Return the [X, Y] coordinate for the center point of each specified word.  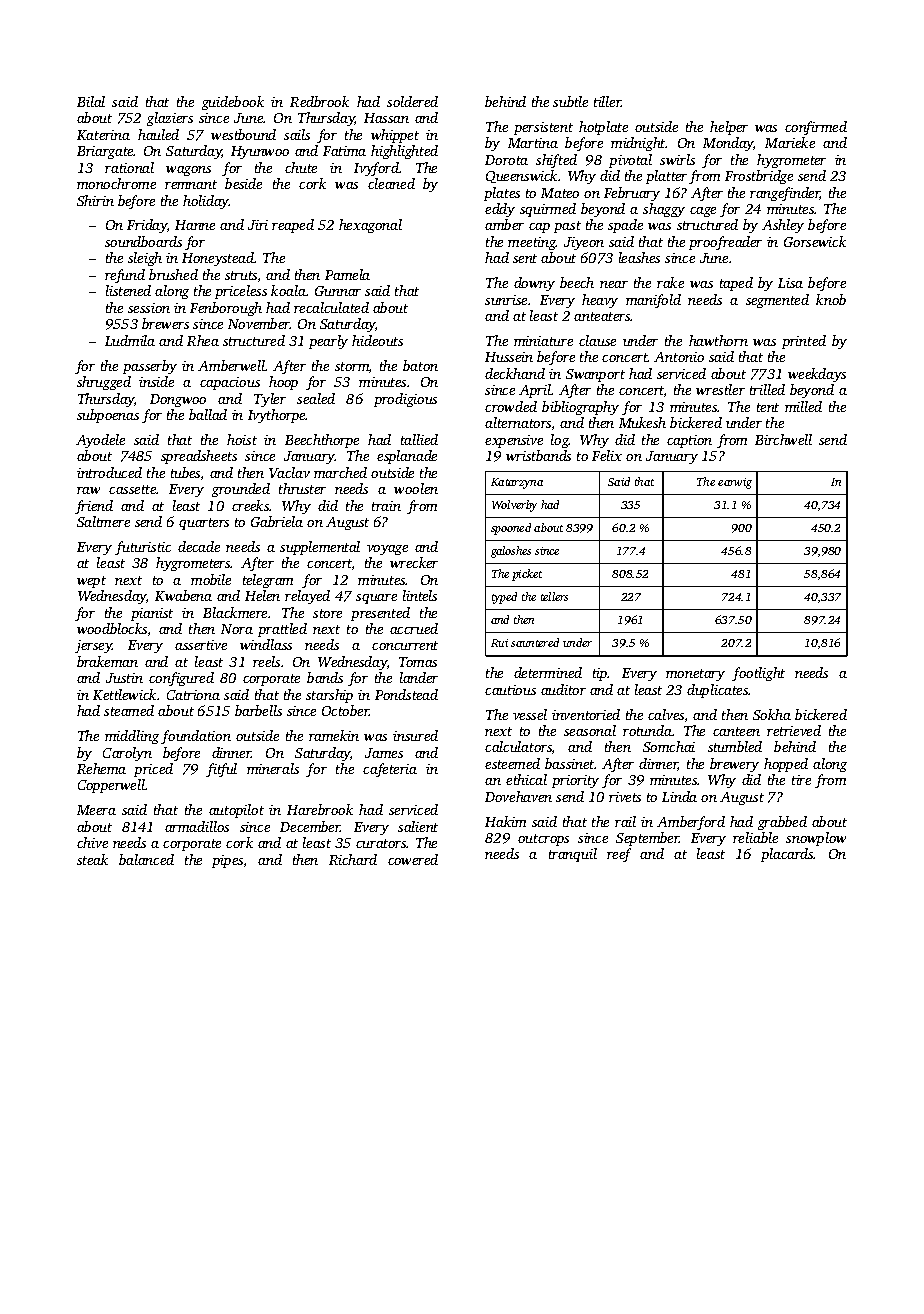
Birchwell [783, 439]
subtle [570, 101]
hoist [242, 439]
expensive [514, 441]
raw [88, 490]
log [560, 441]
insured [415, 735]
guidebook [233, 103]
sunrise [506, 300]
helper [729, 128]
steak [92, 859]
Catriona [193, 695]
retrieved [794, 730]
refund [125, 276]
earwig [735, 483]
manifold [653, 301]
